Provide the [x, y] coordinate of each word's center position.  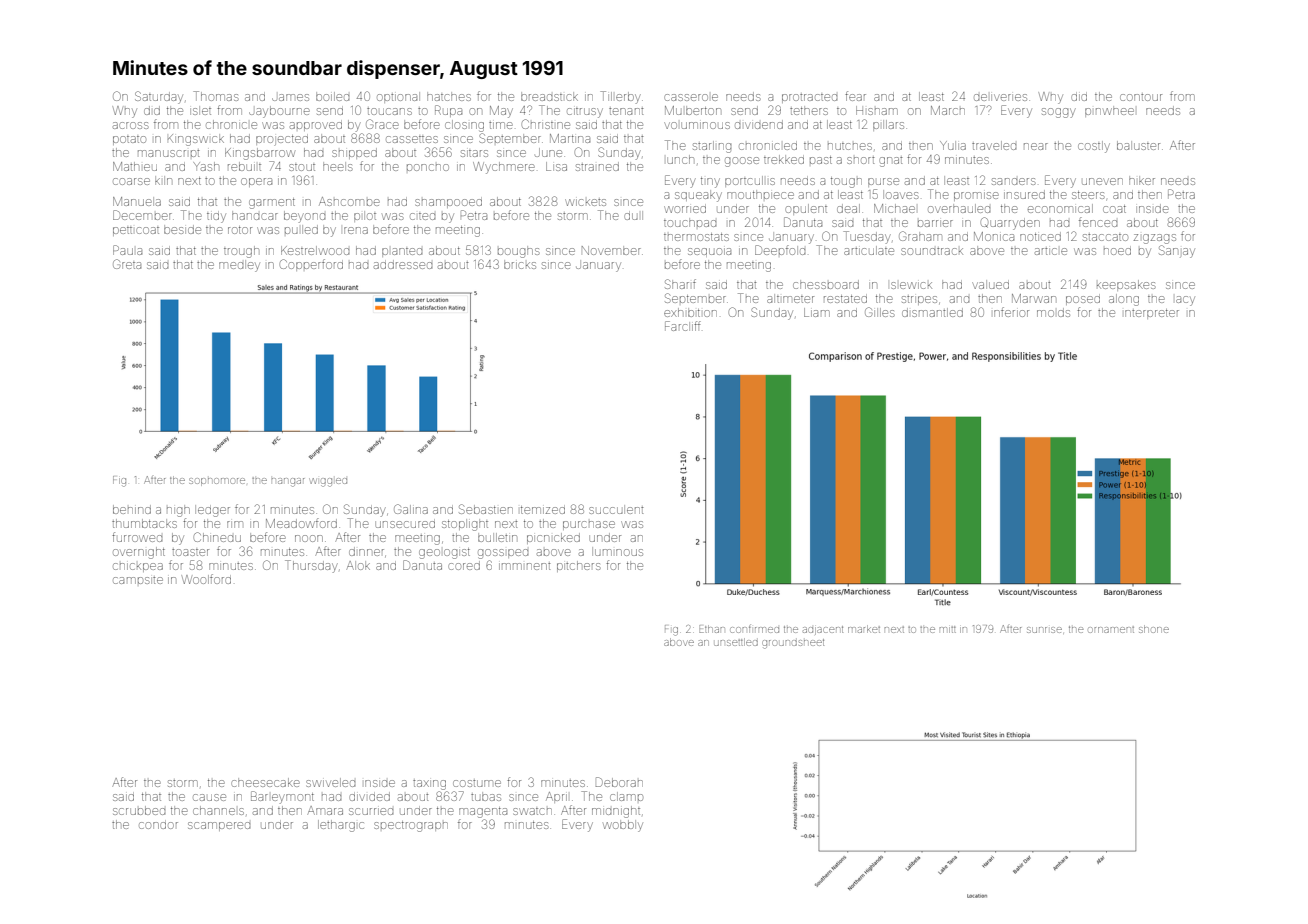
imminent [524, 566]
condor [158, 825]
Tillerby [620, 97]
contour [1141, 97]
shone [1154, 629]
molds [1053, 312]
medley [239, 266]
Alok [358, 565]
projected [282, 140]
